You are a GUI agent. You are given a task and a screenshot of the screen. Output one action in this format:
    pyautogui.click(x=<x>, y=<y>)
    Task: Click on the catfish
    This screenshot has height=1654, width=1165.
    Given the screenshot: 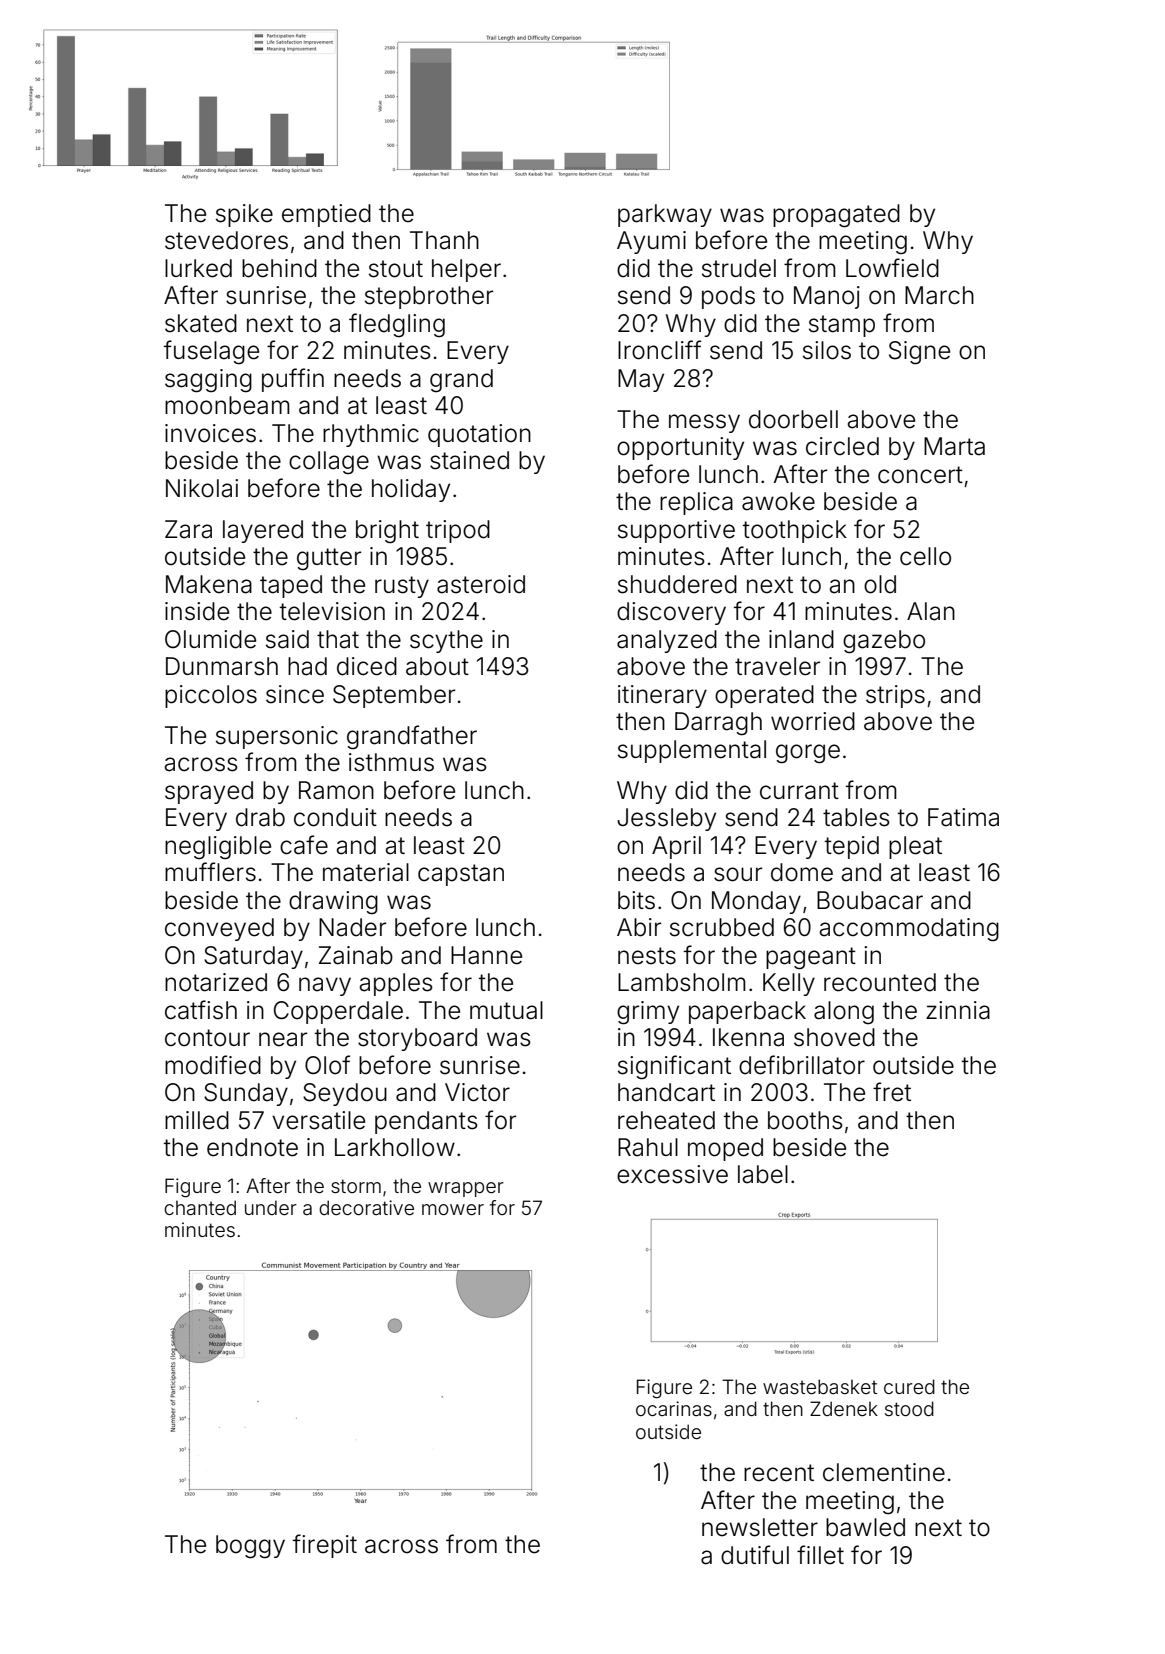 What is the action you would take?
    pyautogui.click(x=201, y=1010)
